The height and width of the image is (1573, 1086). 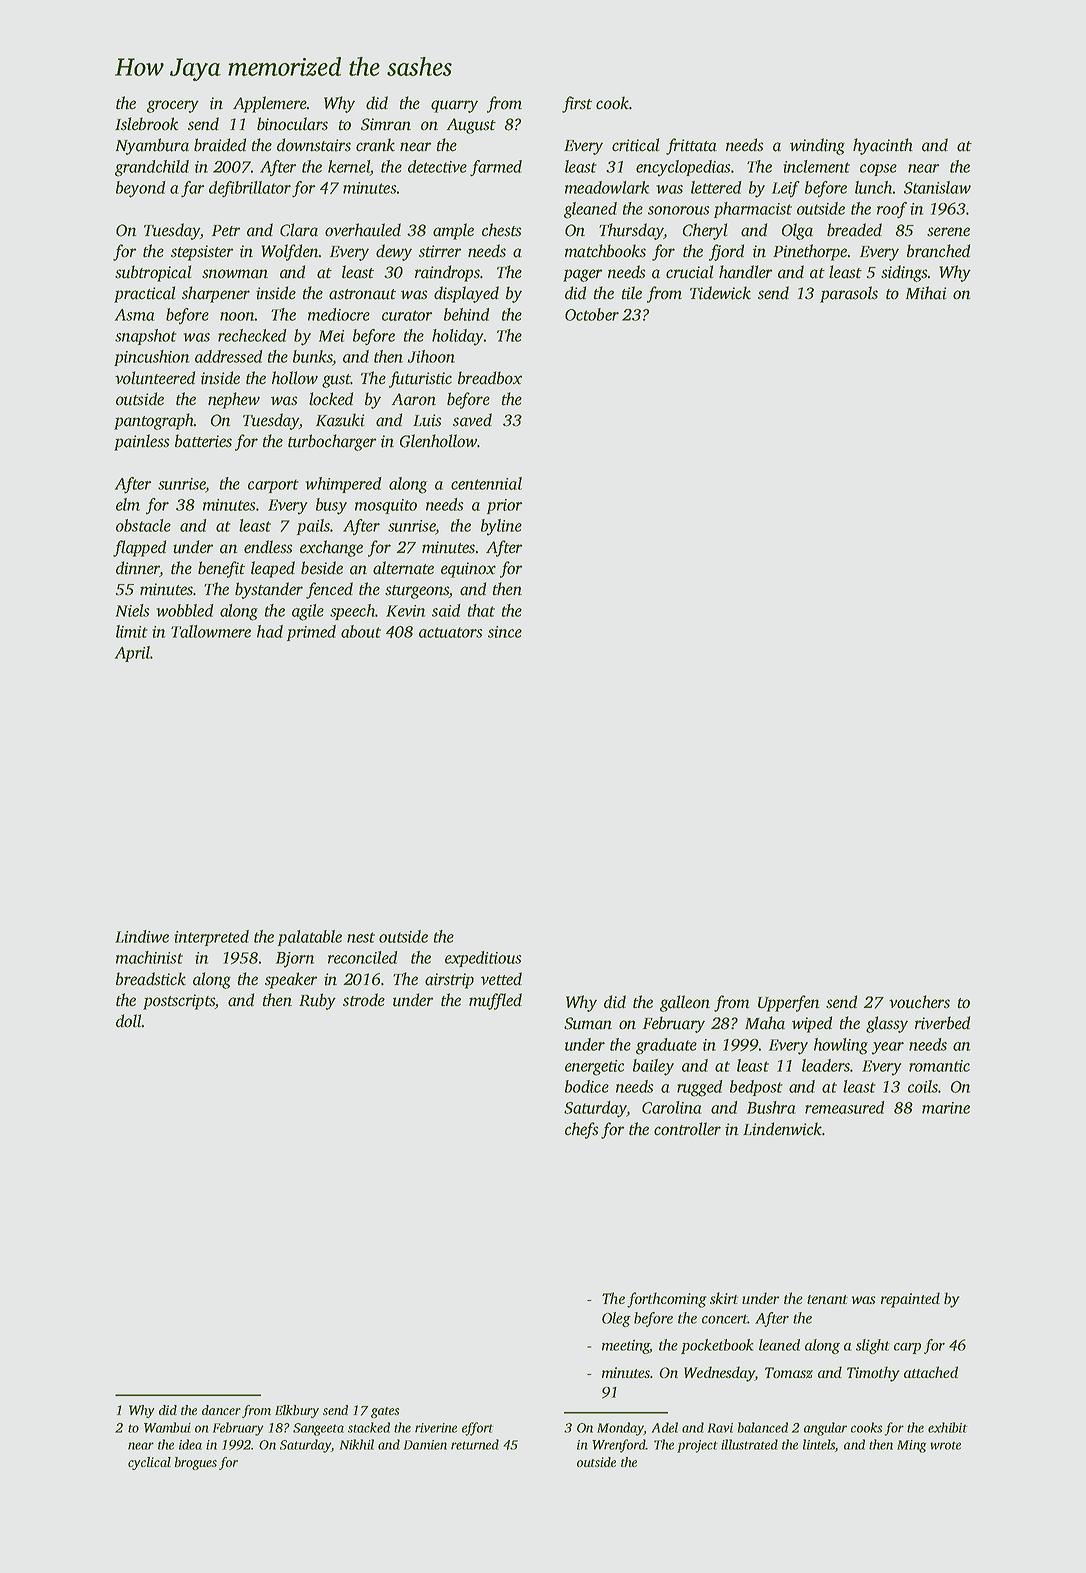 I want to click on sidings, so click(x=904, y=273).
